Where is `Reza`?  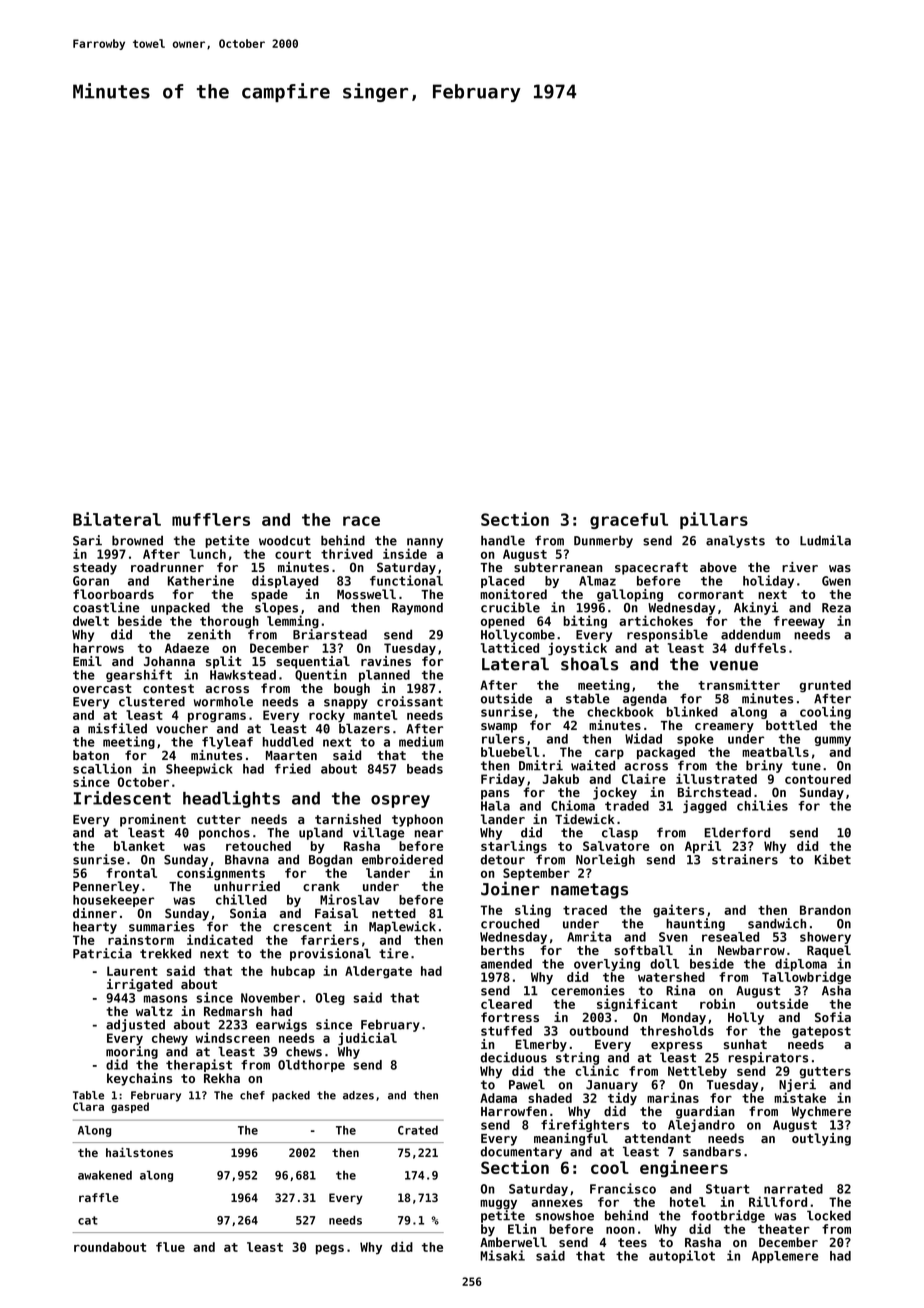
Reza is located at coordinates (836, 608).
